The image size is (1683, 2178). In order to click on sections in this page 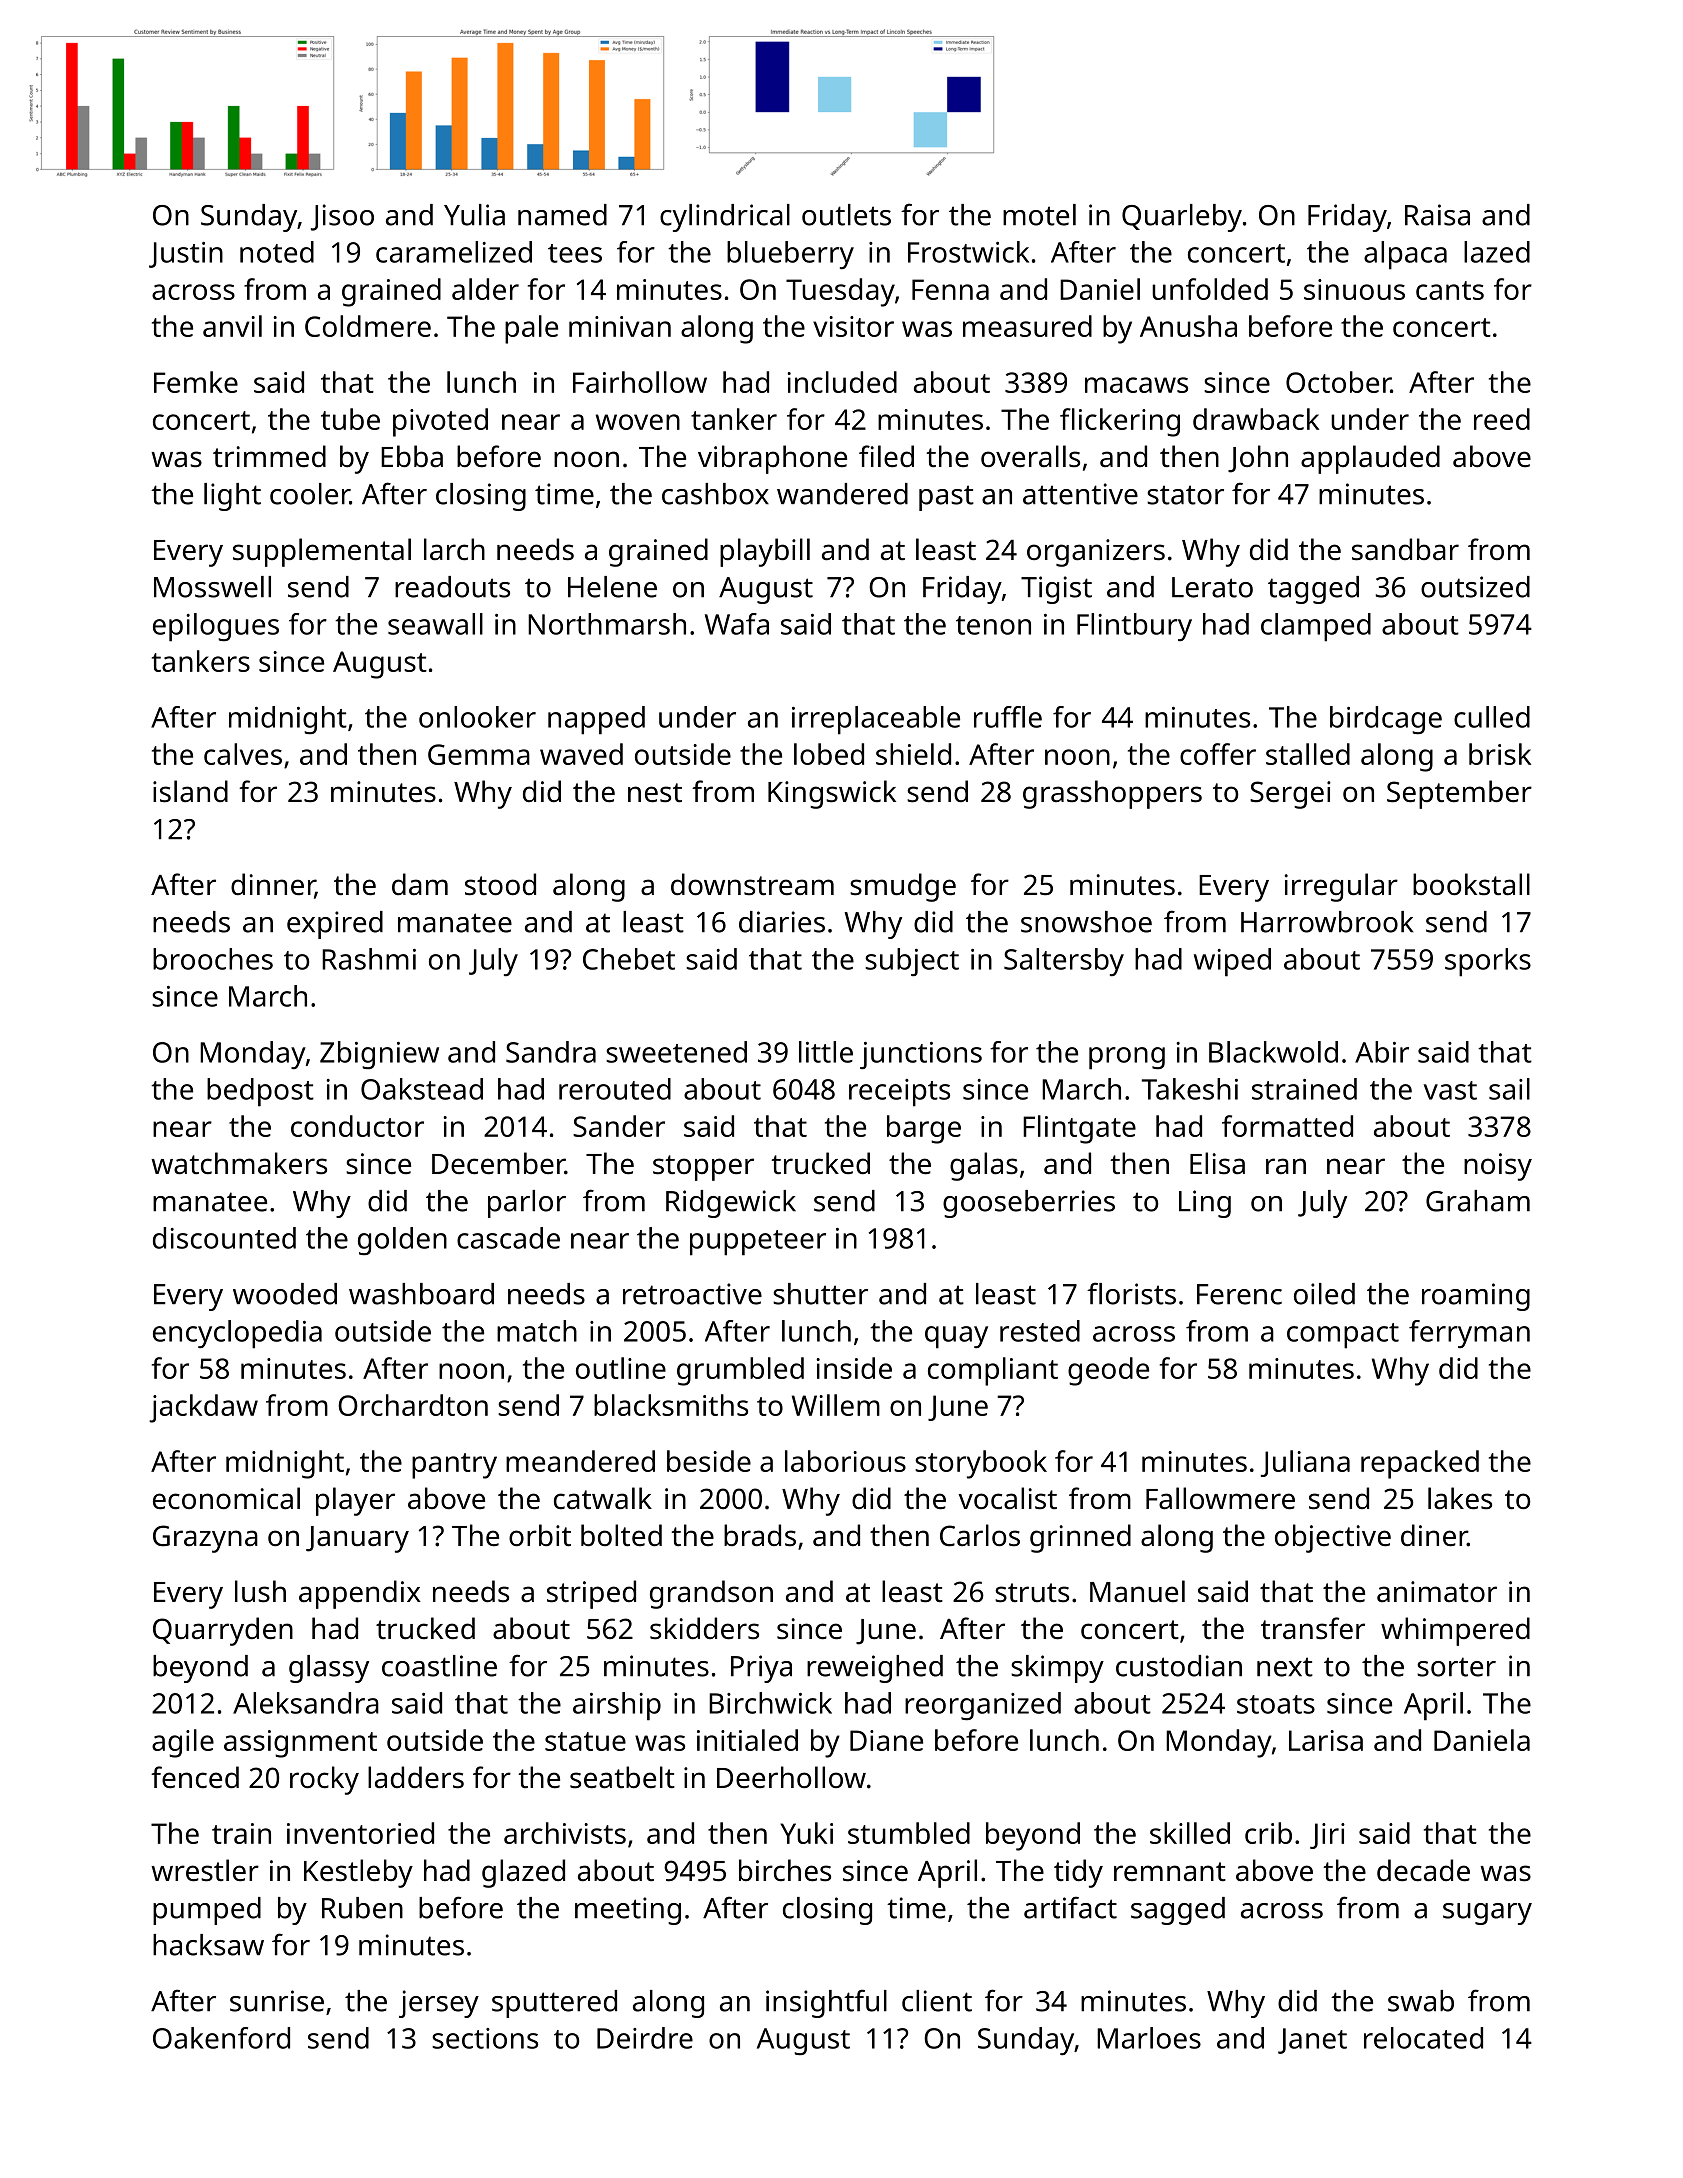, I will do `click(485, 2038)`.
